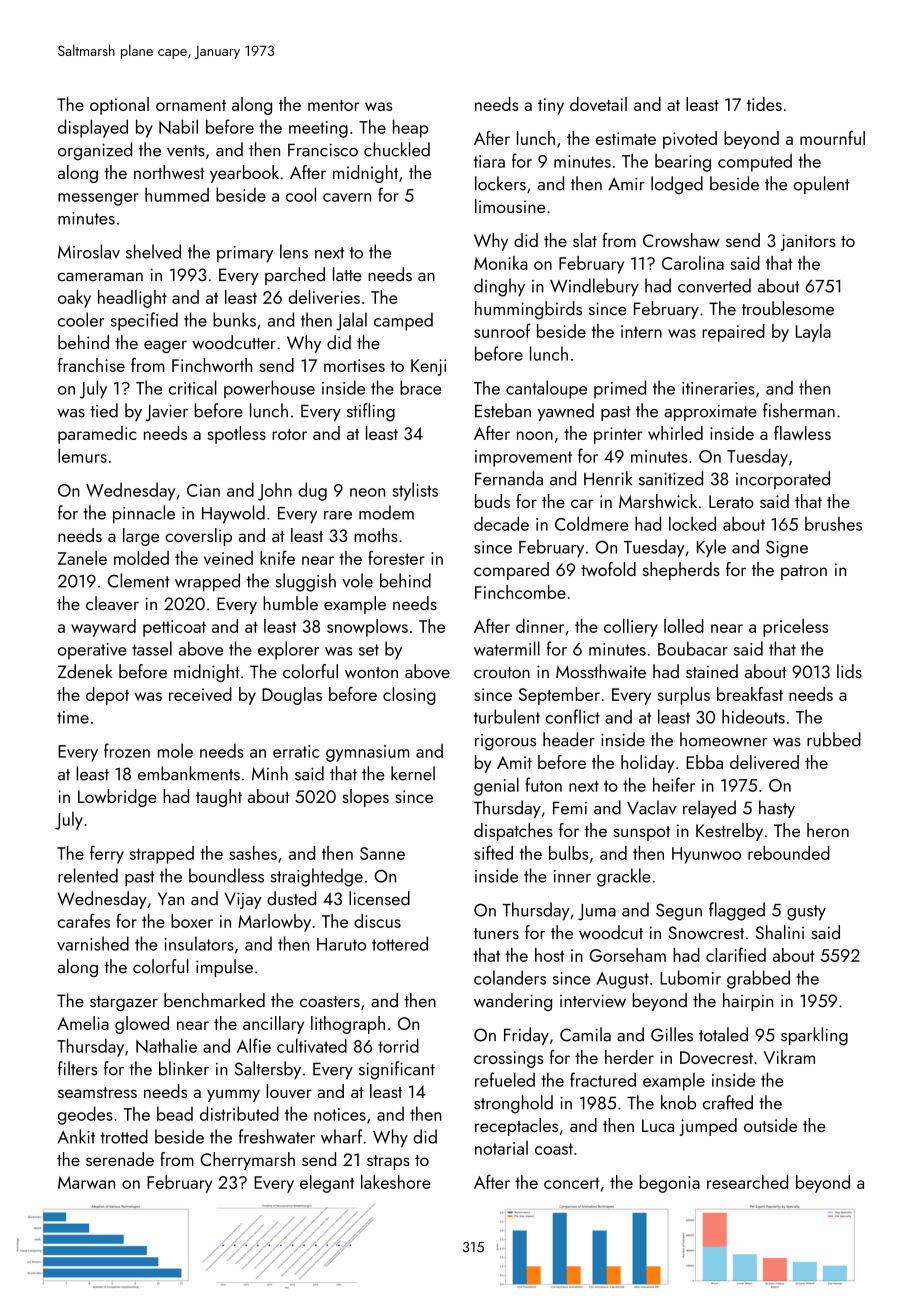 The image size is (924, 1308). I want to click on messenger, so click(98, 199).
